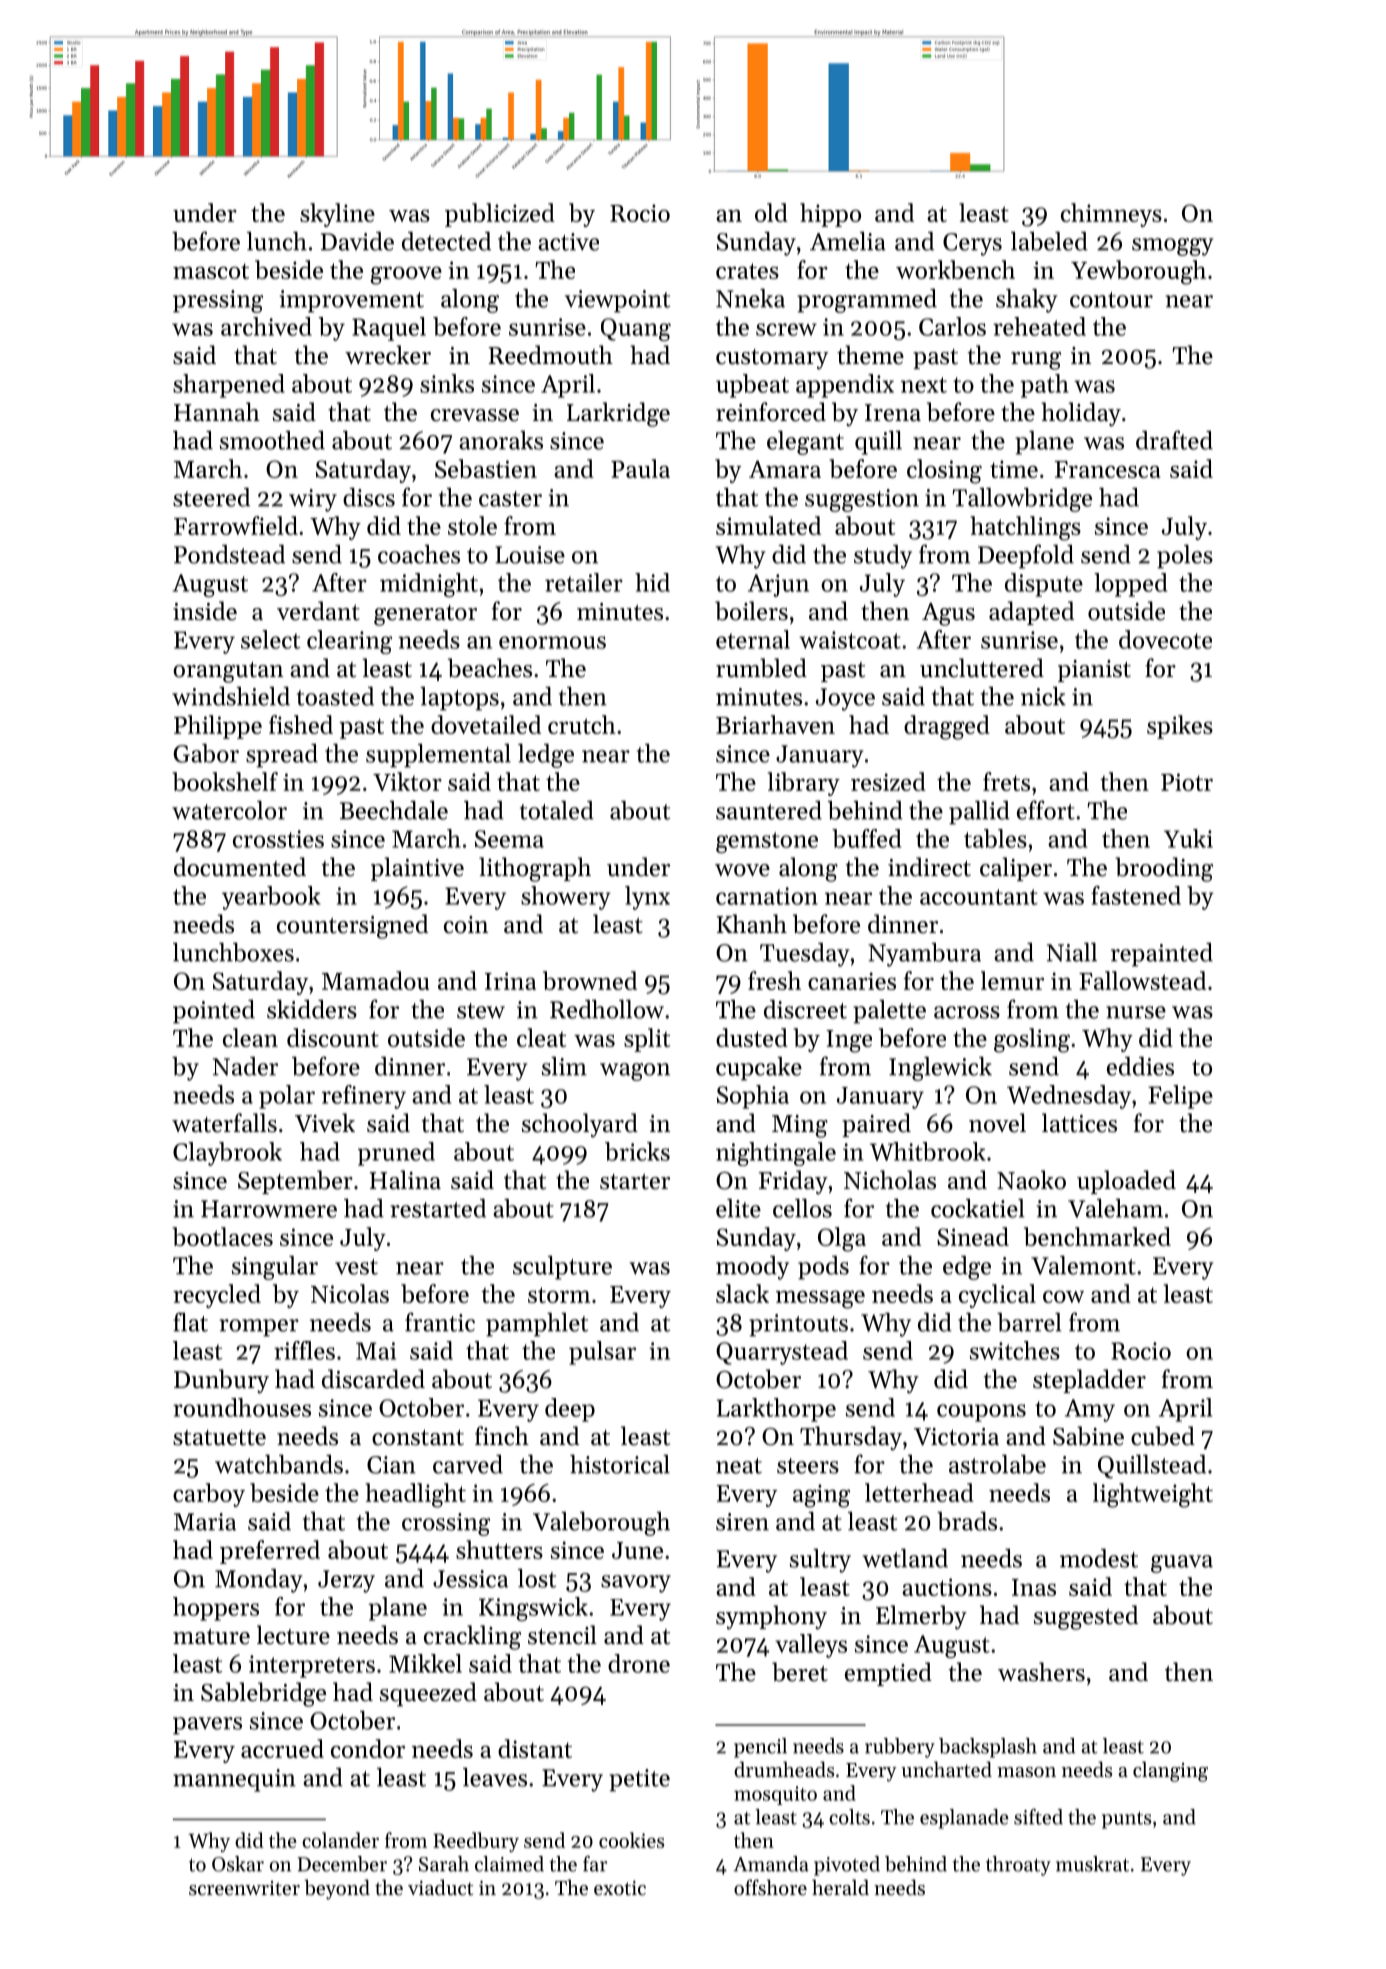 This screenshot has height=1969, width=1386. Describe the element at coordinates (840, 1887) in the screenshot. I see `herald` at that location.
